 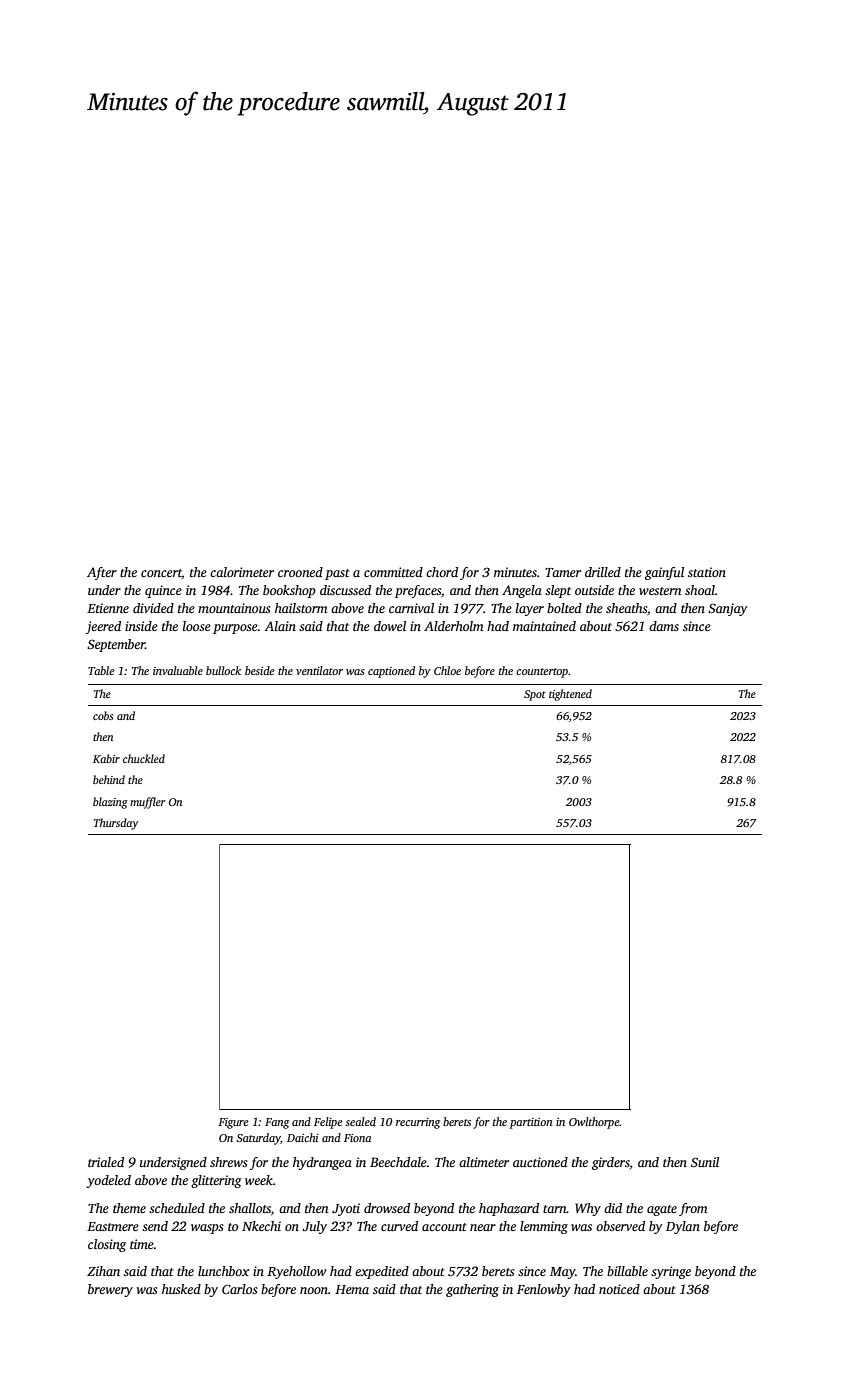 I want to click on Carlos, so click(x=239, y=1289).
